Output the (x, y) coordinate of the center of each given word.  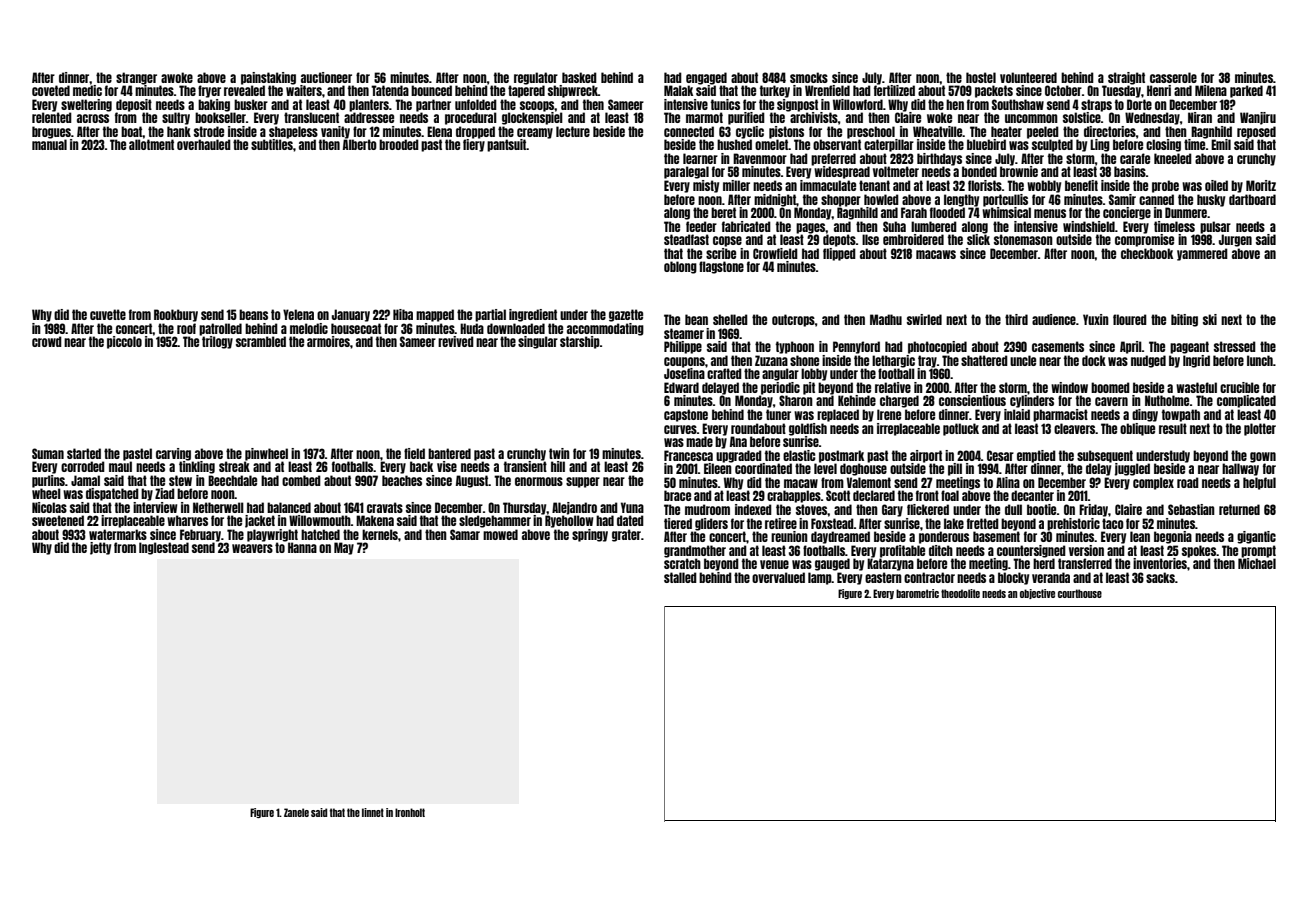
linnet (373, 812)
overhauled (204, 144)
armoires (328, 341)
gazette (626, 315)
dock (1094, 360)
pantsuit (507, 145)
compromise (1144, 240)
